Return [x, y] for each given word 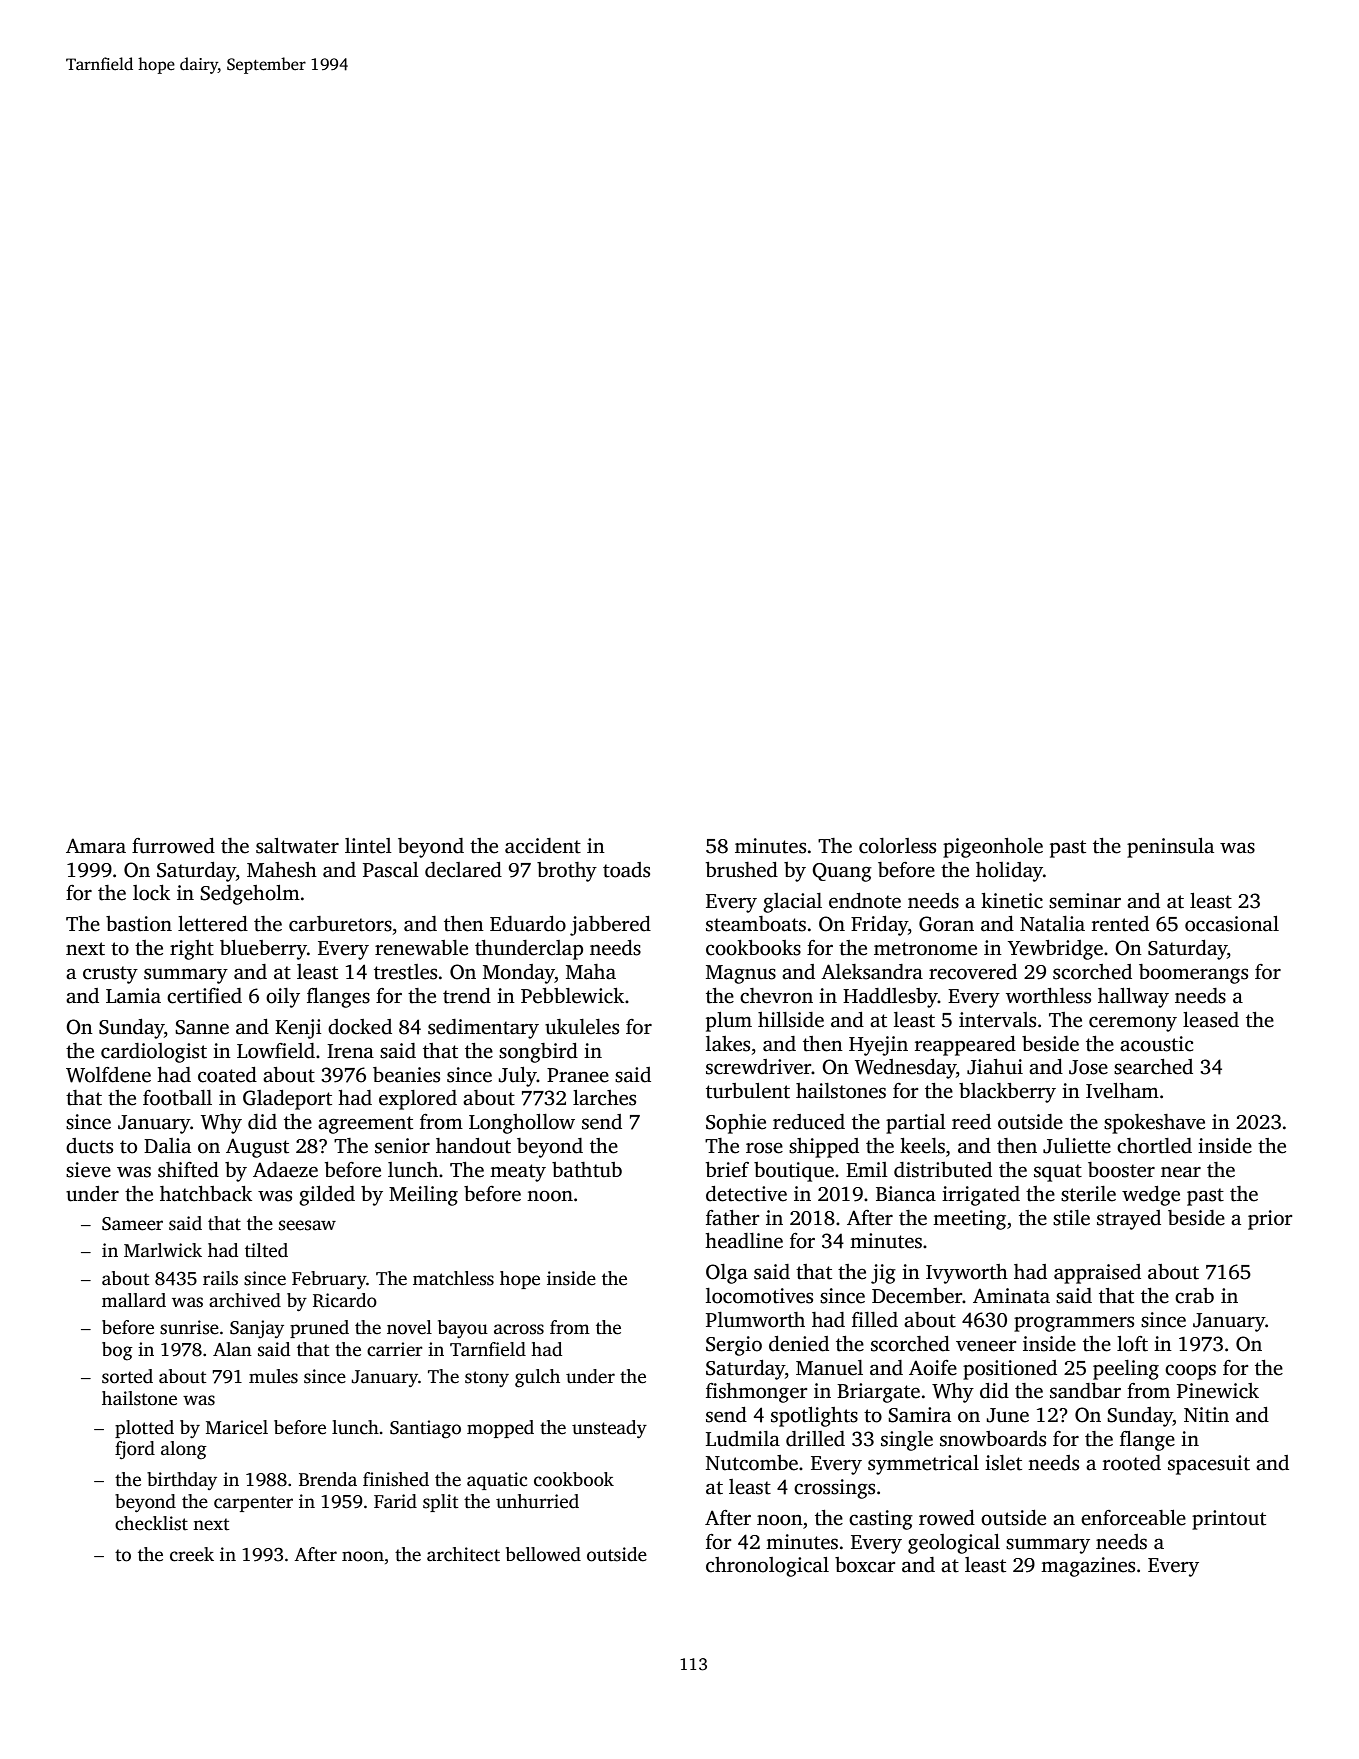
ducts [89, 1146]
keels [922, 1146]
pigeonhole [993, 848]
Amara [96, 846]
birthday [182, 1481]
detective [746, 1194]
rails [220, 1278]
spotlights [814, 1417]
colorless [897, 846]
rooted [1132, 1463]
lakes [728, 1044]
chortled [1154, 1146]
